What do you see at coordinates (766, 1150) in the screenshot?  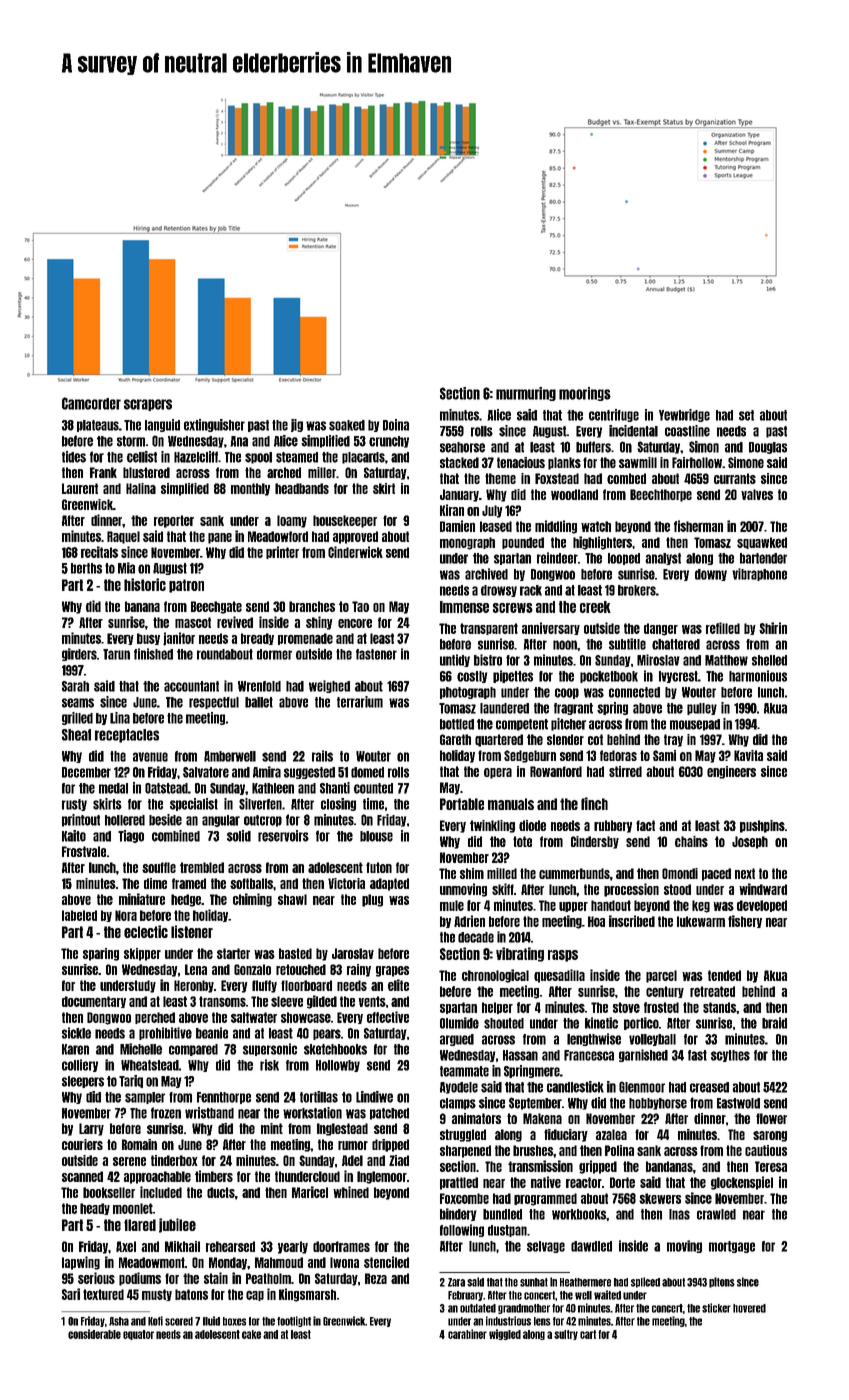 I see `cautious` at bounding box center [766, 1150].
